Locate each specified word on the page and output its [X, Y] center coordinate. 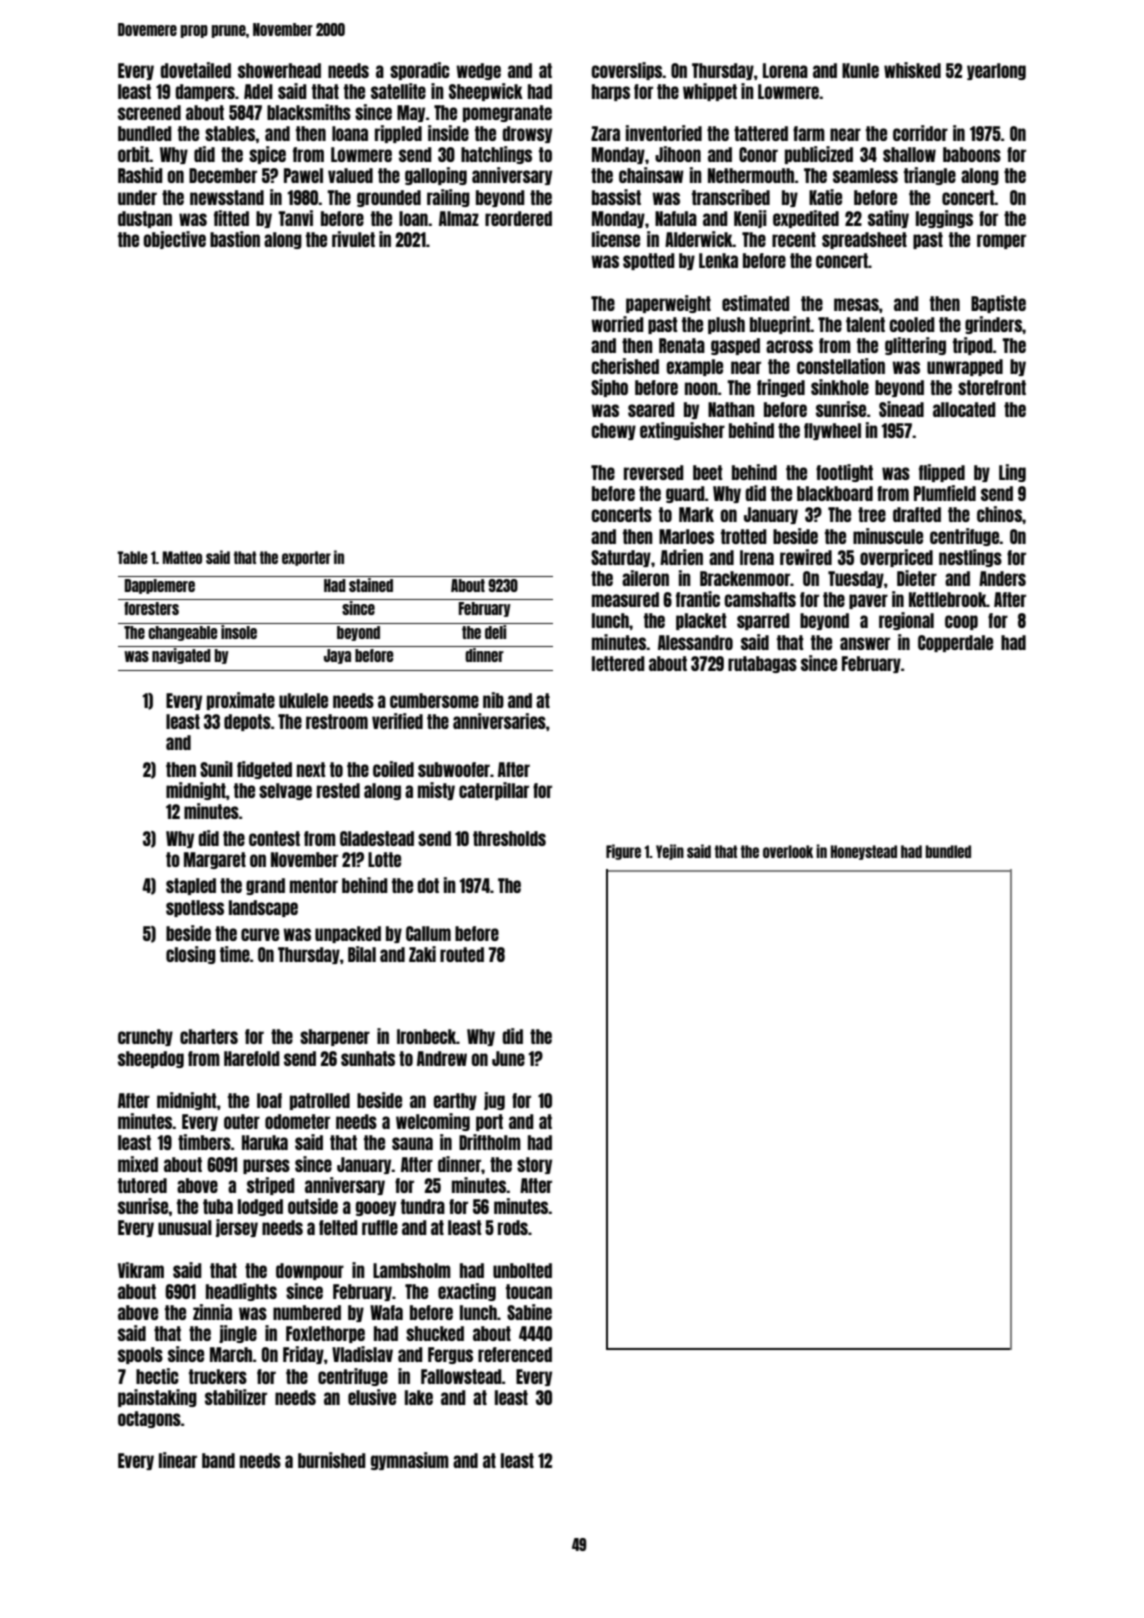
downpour [310, 1271]
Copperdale [955, 643]
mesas [856, 304]
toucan [529, 1291]
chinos [999, 514]
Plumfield [945, 493]
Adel [258, 91]
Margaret [215, 860]
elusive [372, 1397]
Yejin [670, 852]
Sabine [529, 1312]
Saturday [621, 558]
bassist [616, 197]
